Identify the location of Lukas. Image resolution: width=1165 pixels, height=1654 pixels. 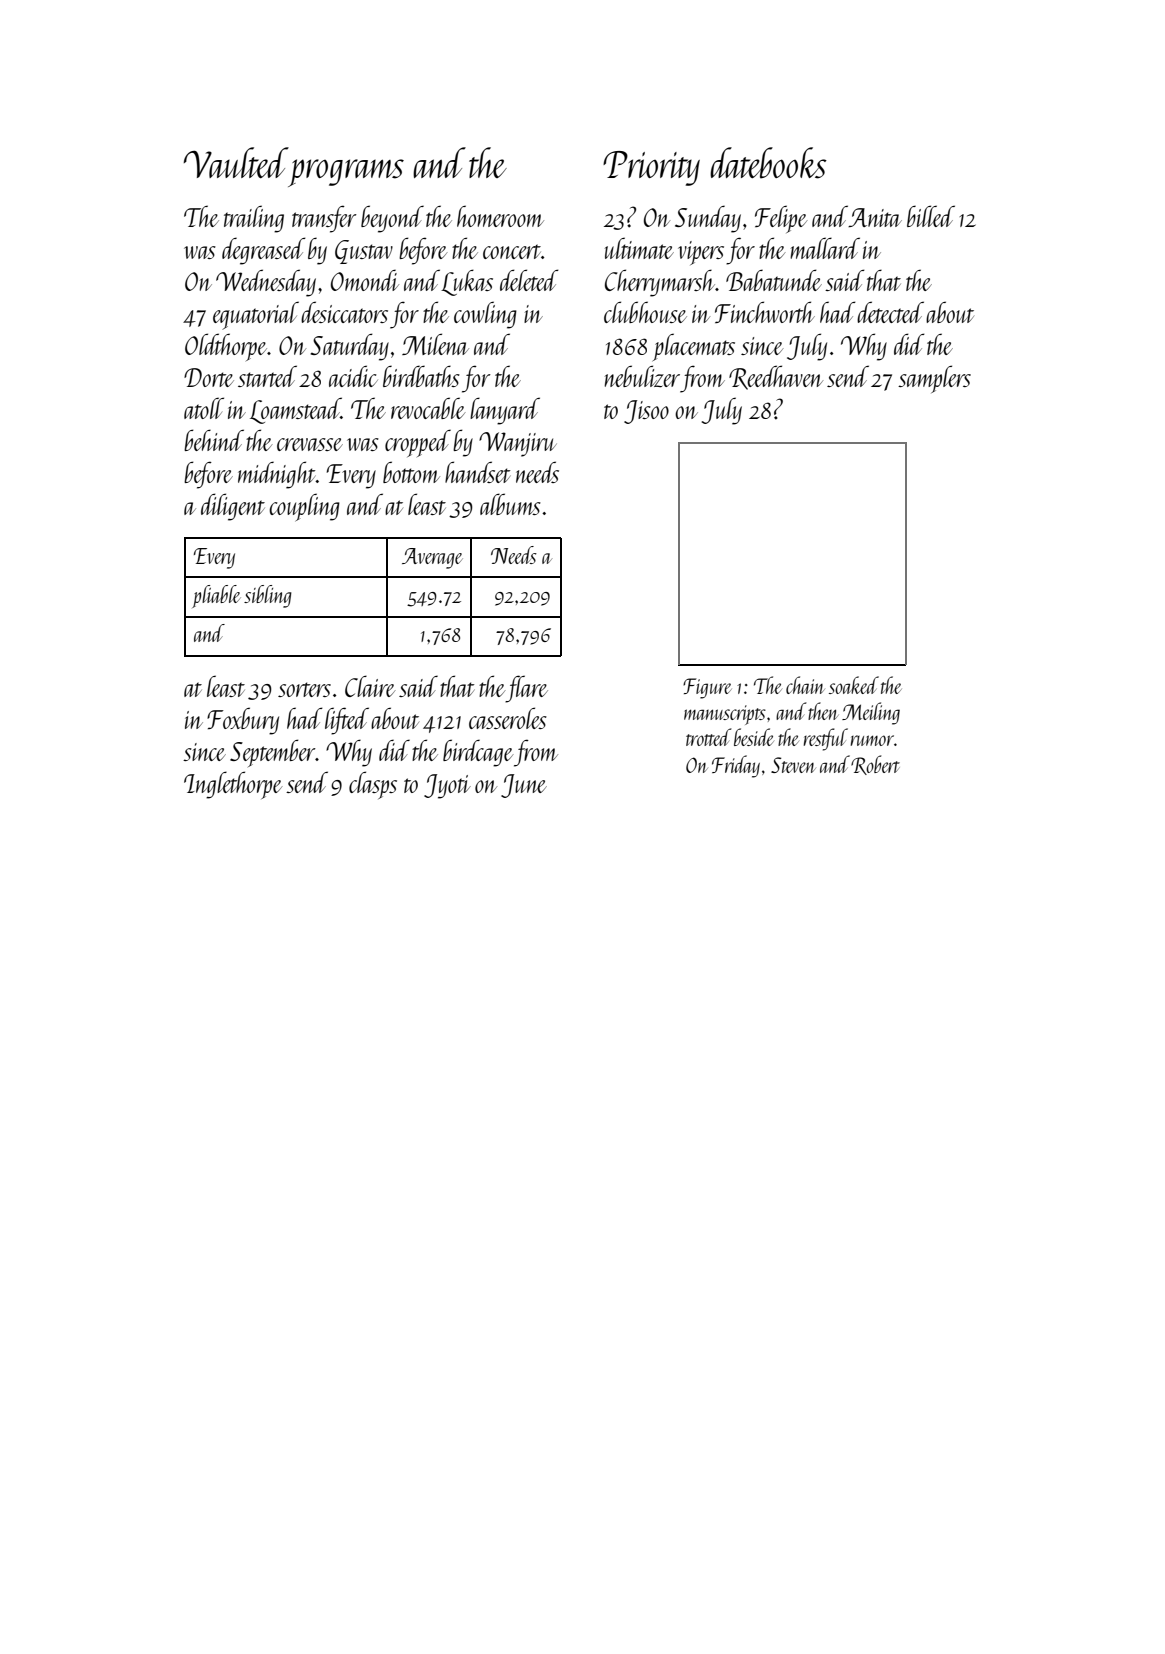
(467, 282).
